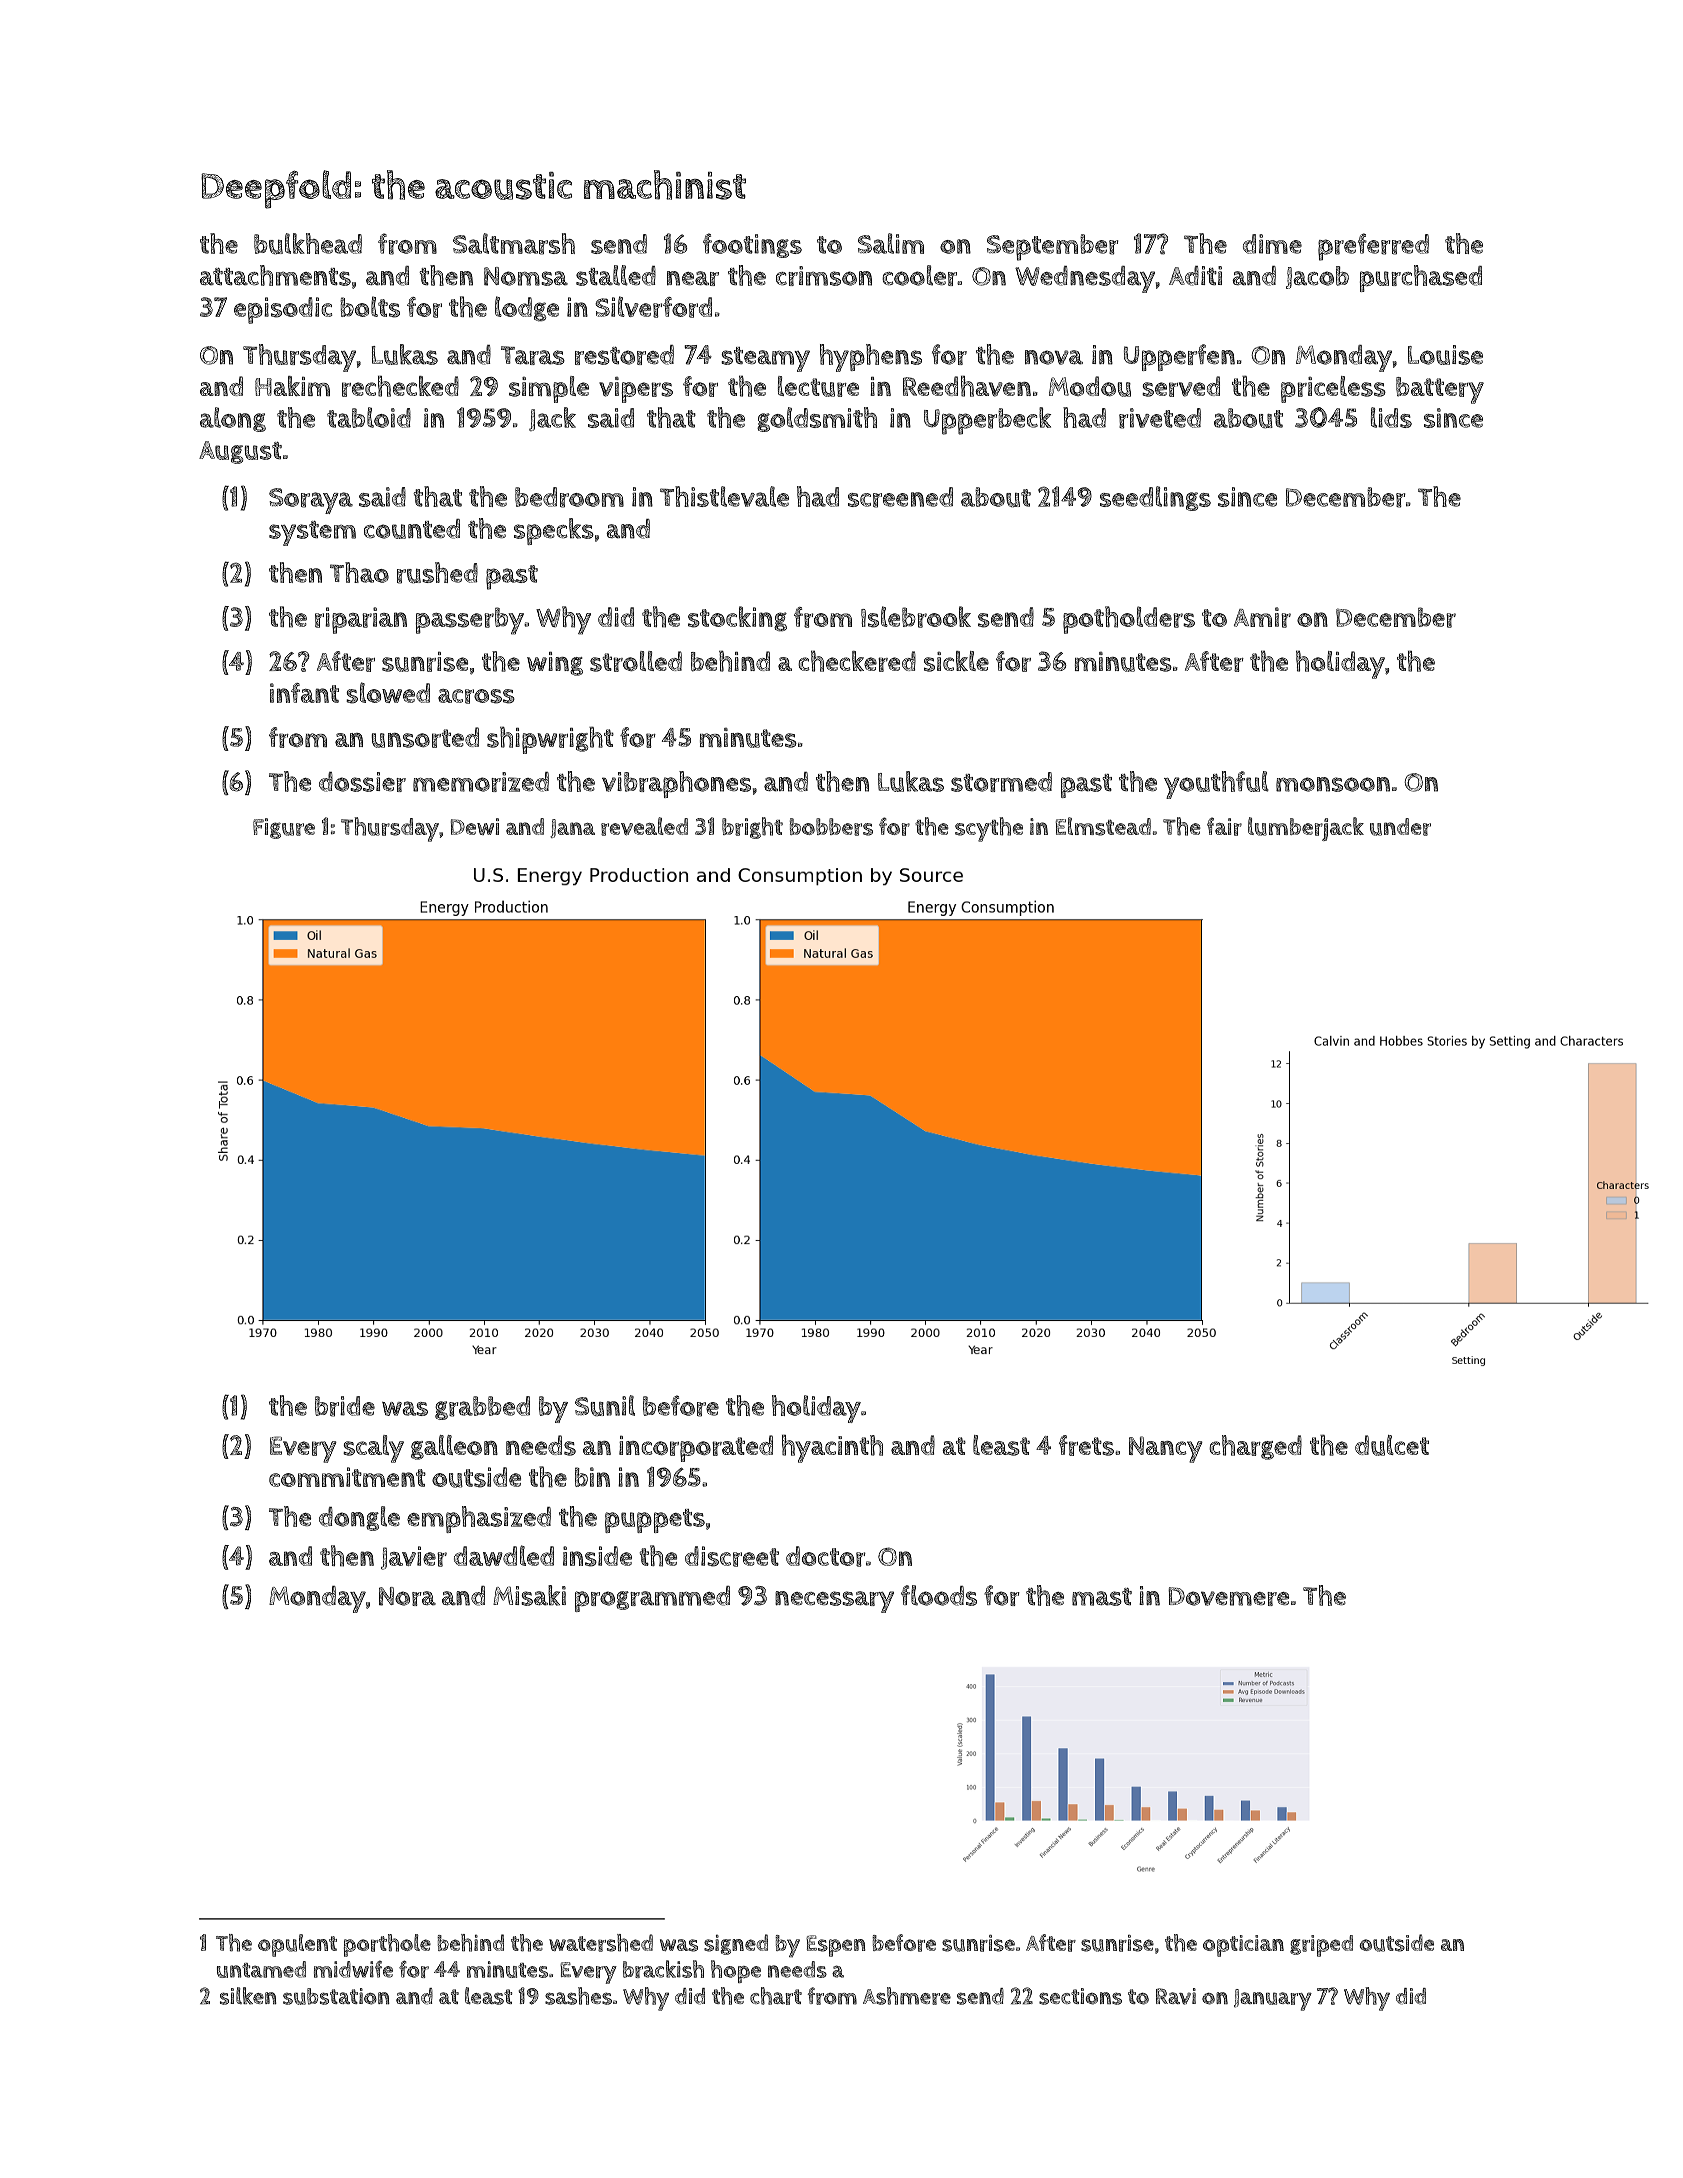 The height and width of the screenshot is (2178, 1683). Describe the element at coordinates (939, 1595) in the screenshot. I see `floods` at that location.
